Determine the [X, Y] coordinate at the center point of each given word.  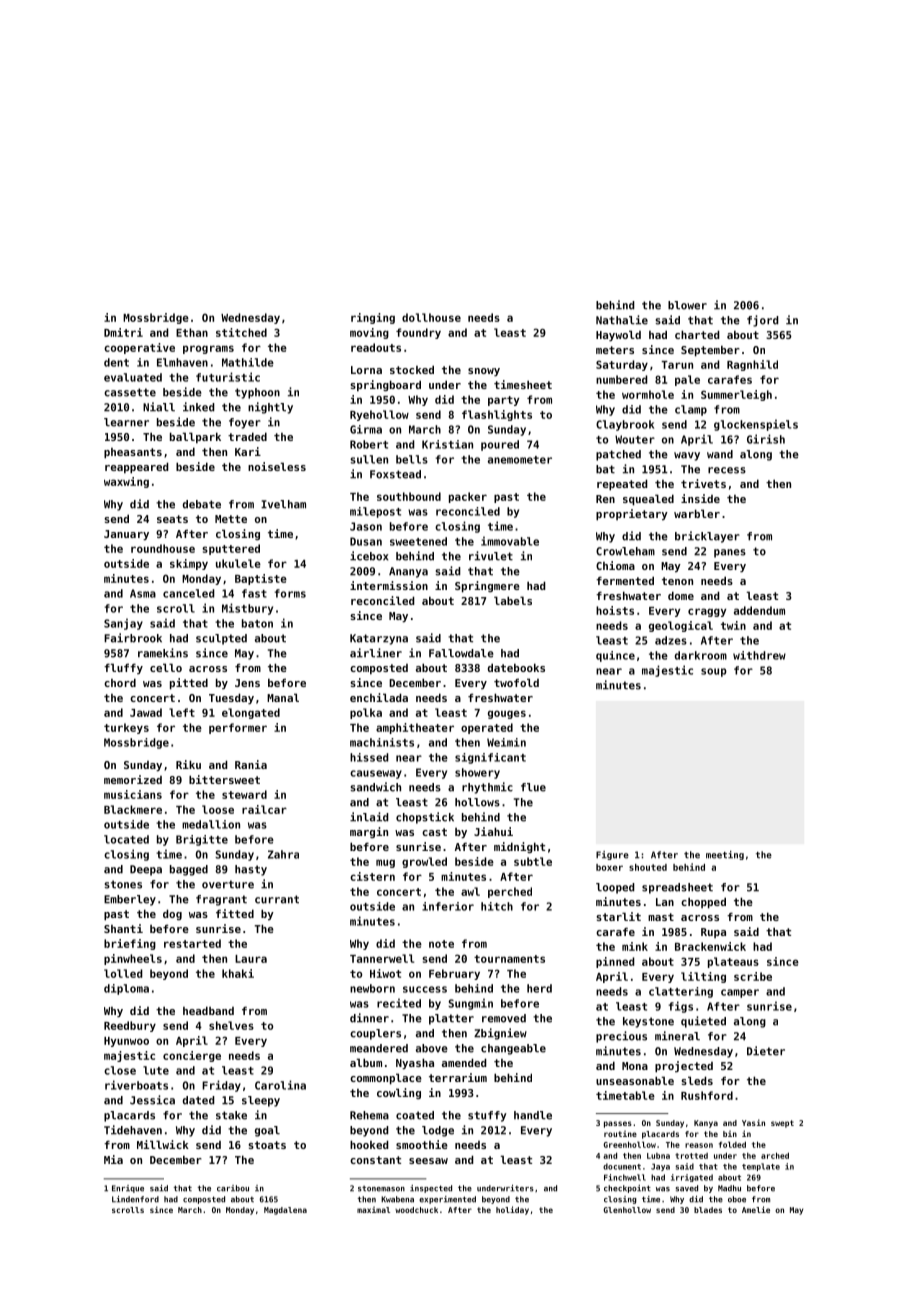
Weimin [506, 742]
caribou [233, 1188]
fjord [763, 321]
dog [172, 914]
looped [615, 888]
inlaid [369, 817]
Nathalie [622, 320]
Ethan [192, 332]
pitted [189, 684]
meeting [725, 855]
